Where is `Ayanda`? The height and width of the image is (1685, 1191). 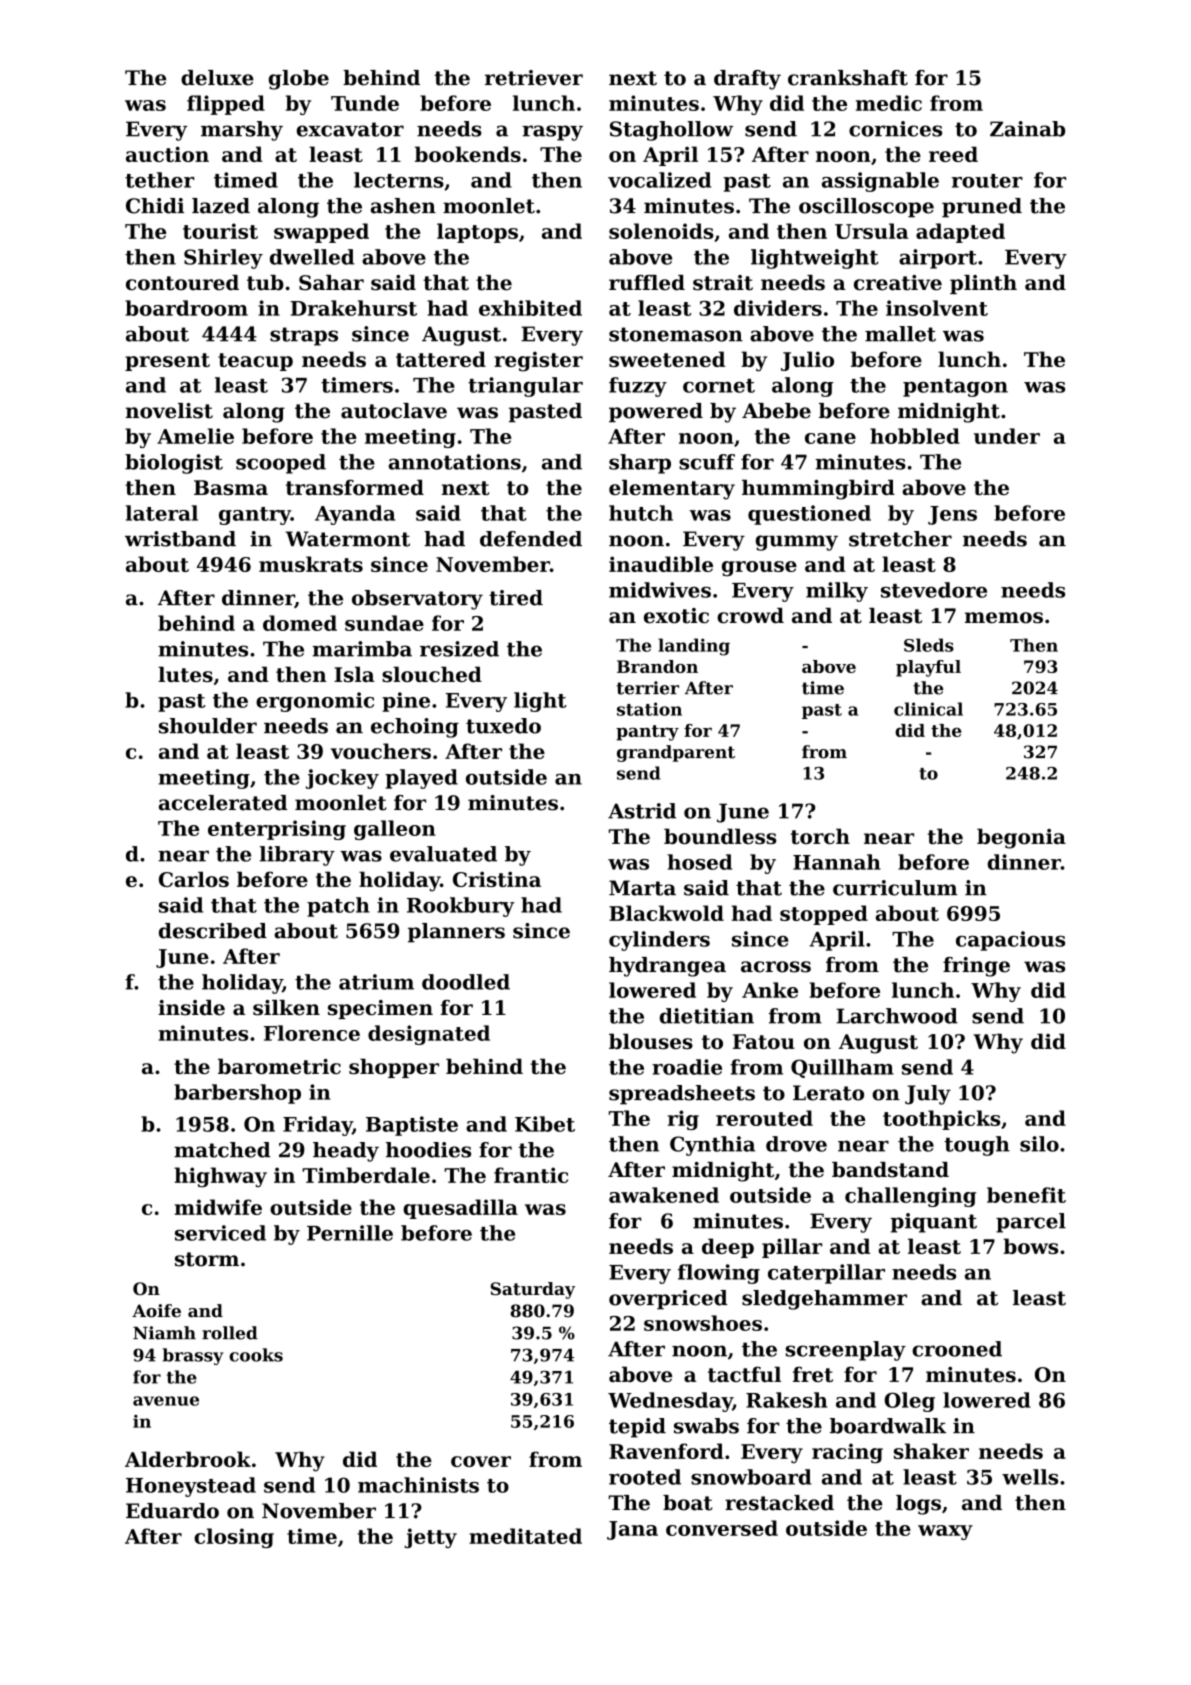 Ayanda is located at coordinates (355, 515).
